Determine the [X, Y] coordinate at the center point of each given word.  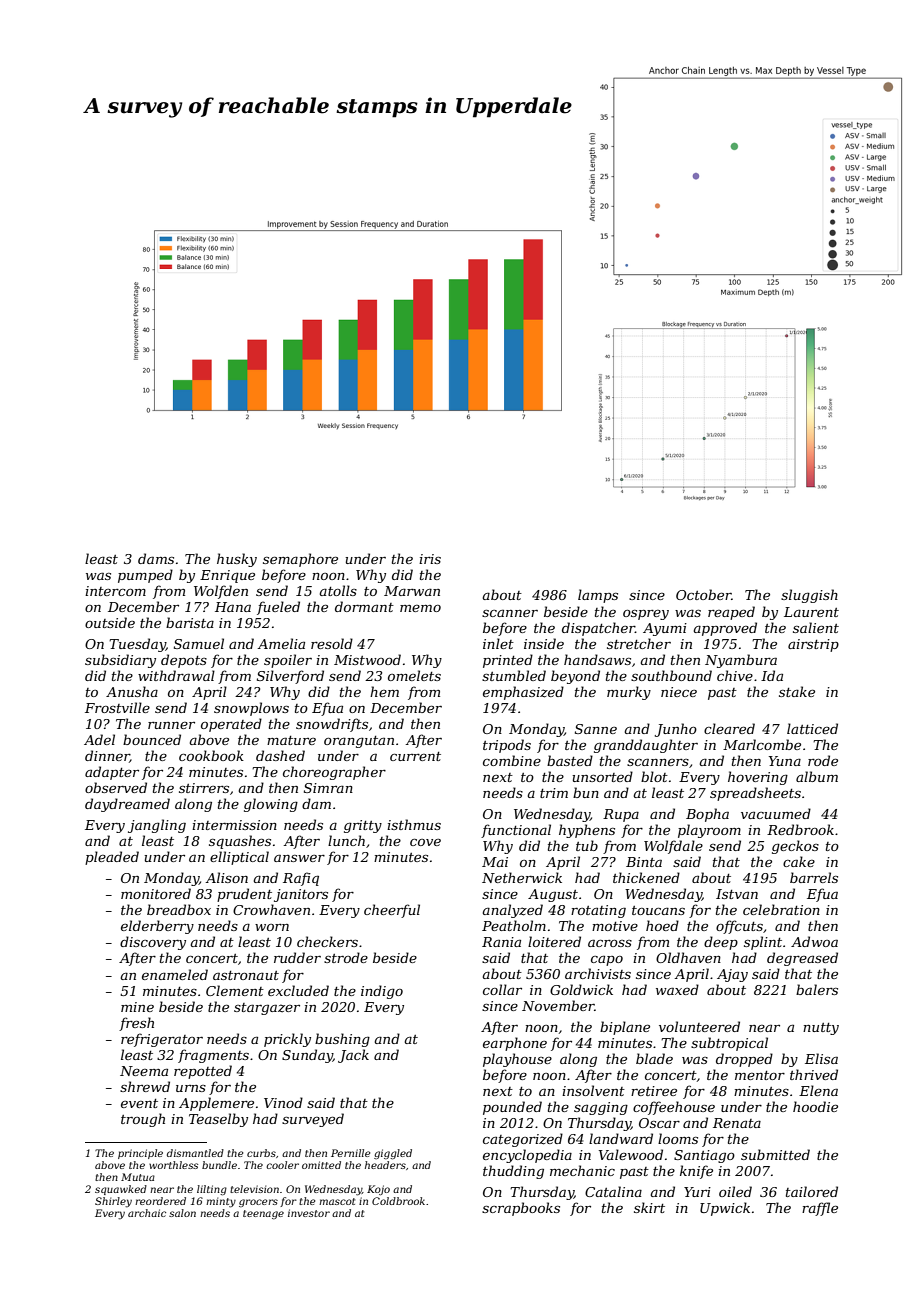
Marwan [412, 591]
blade [654, 1058]
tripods [507, 746]
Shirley [113, 1202]
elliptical [239, 858]
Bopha [707, 815]
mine [137, 1007]
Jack [353, 1056]
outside [110, 622]
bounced [152, 739]
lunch [346, 840]
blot [654, 776]
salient [816, 627]
